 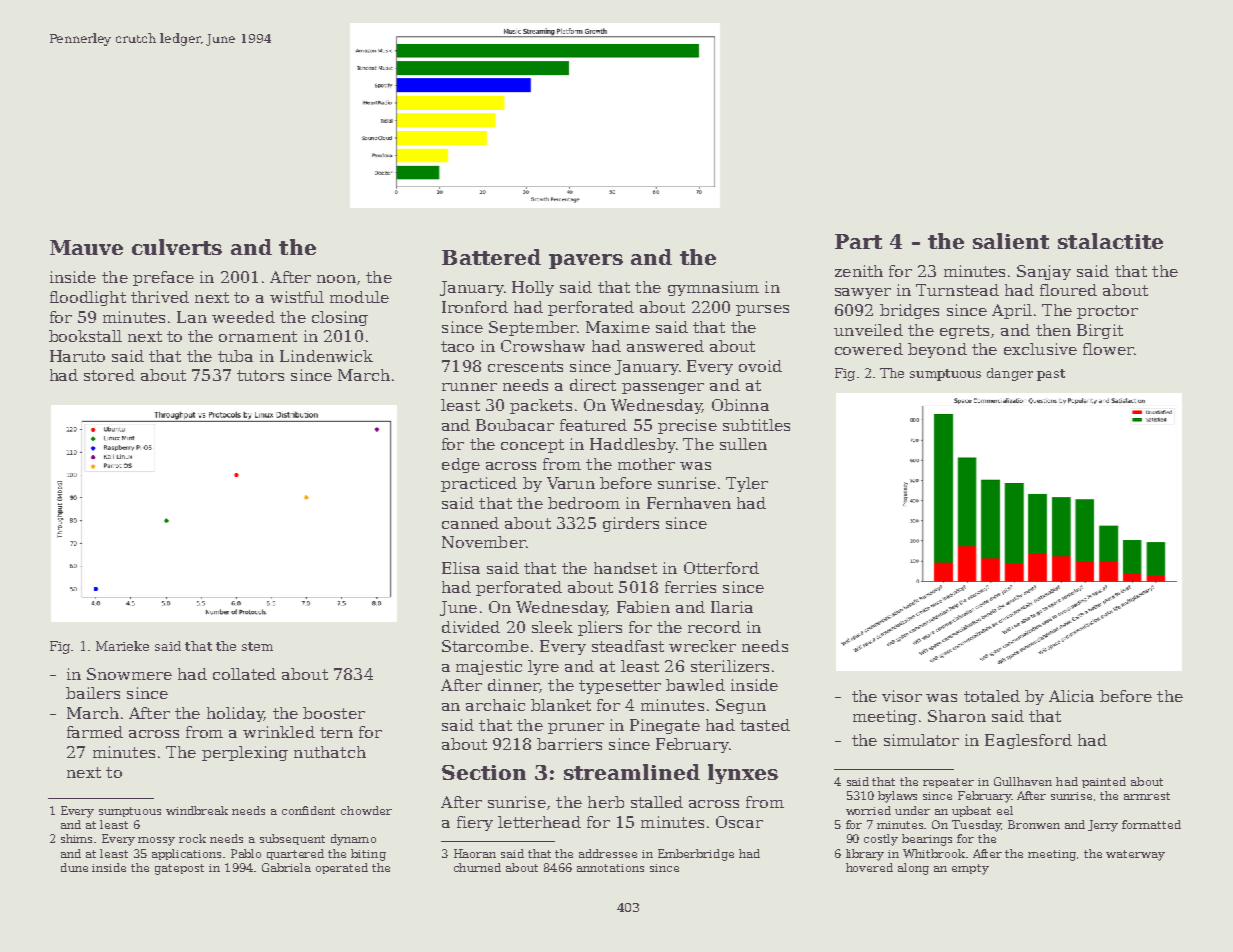 I want to click on Maxime, so click(x=618, y=327).
